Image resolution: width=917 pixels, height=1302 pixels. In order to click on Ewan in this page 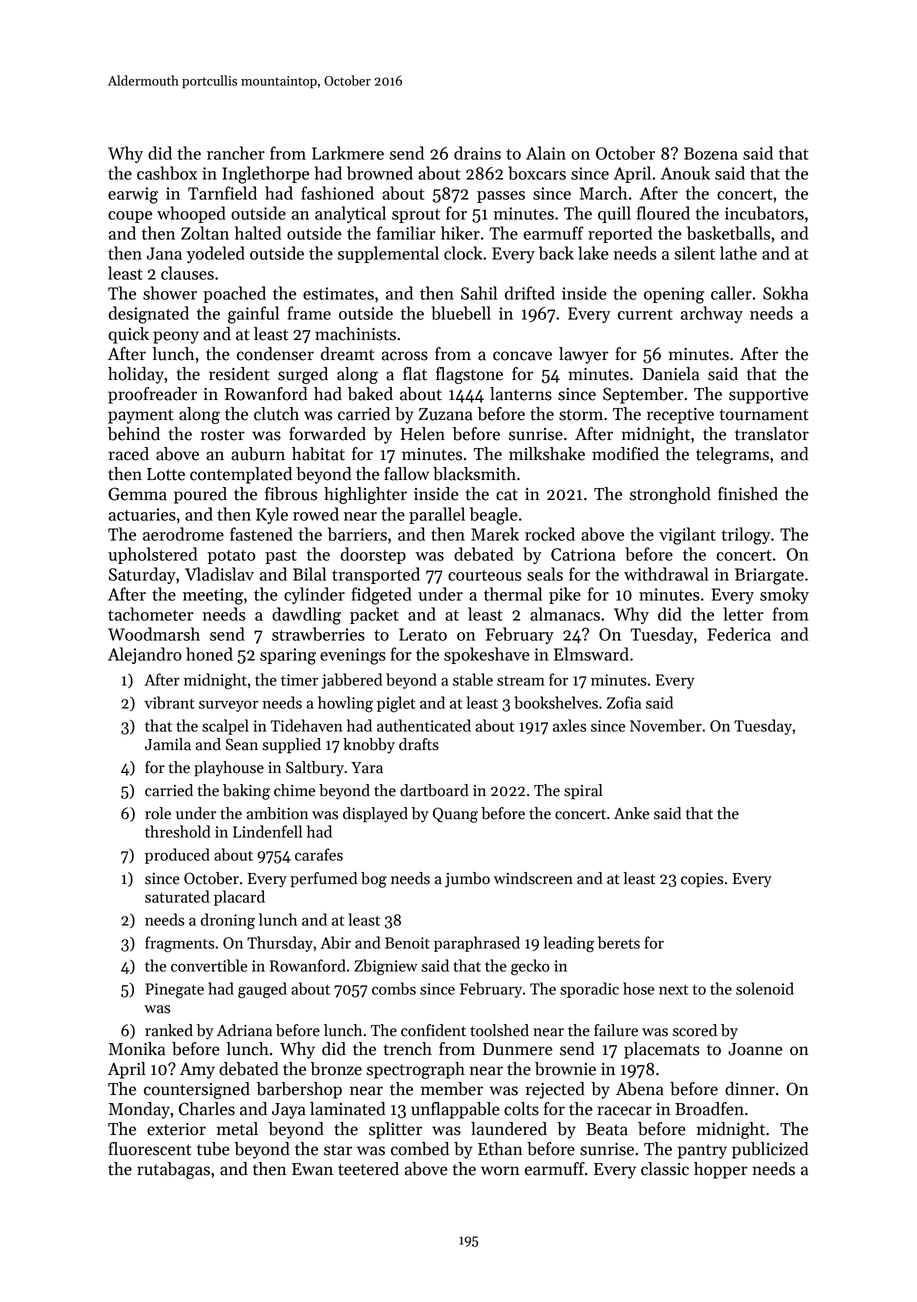, I will do `click(312, 1169)`.
